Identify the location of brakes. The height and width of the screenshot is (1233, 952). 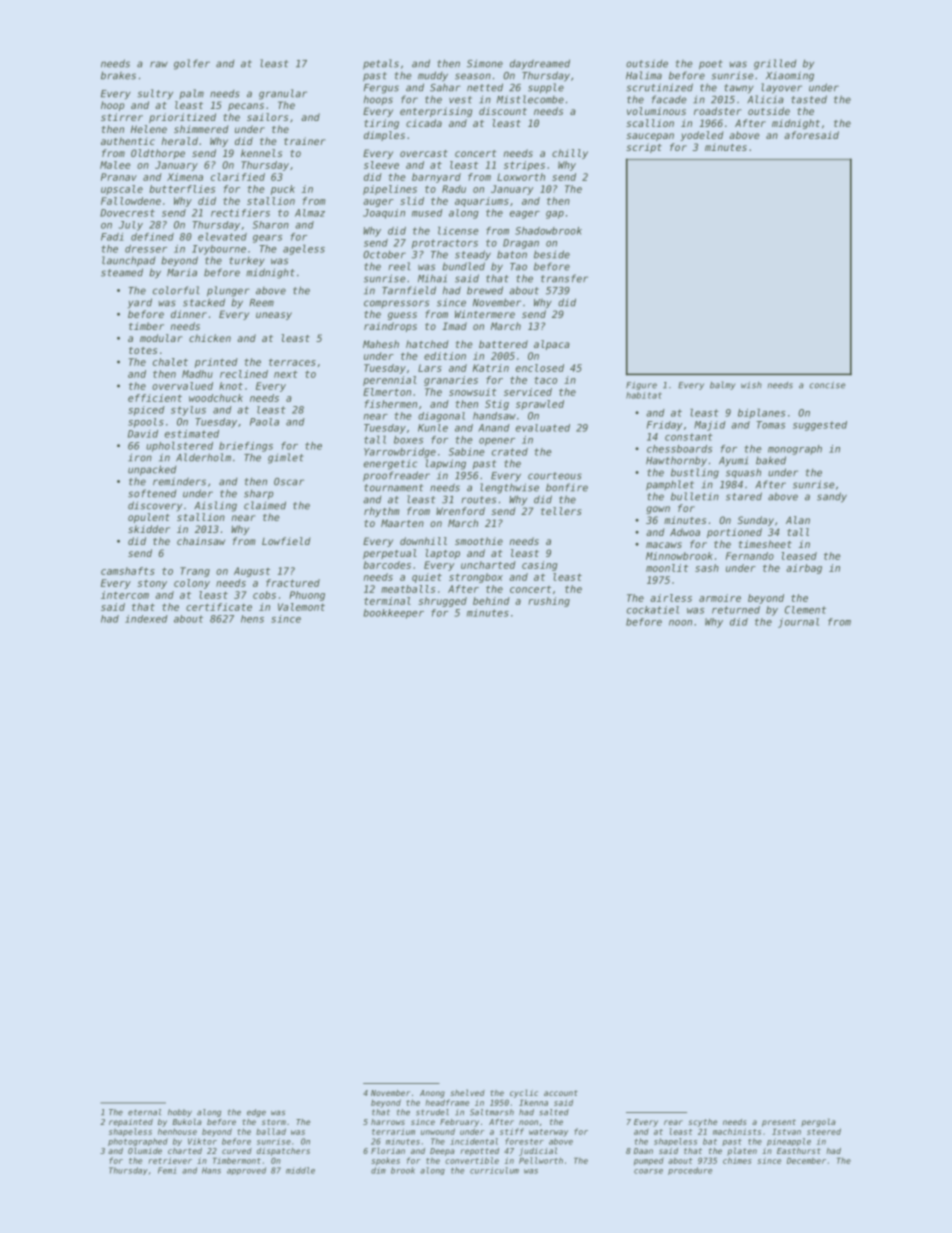
(118, 75).
